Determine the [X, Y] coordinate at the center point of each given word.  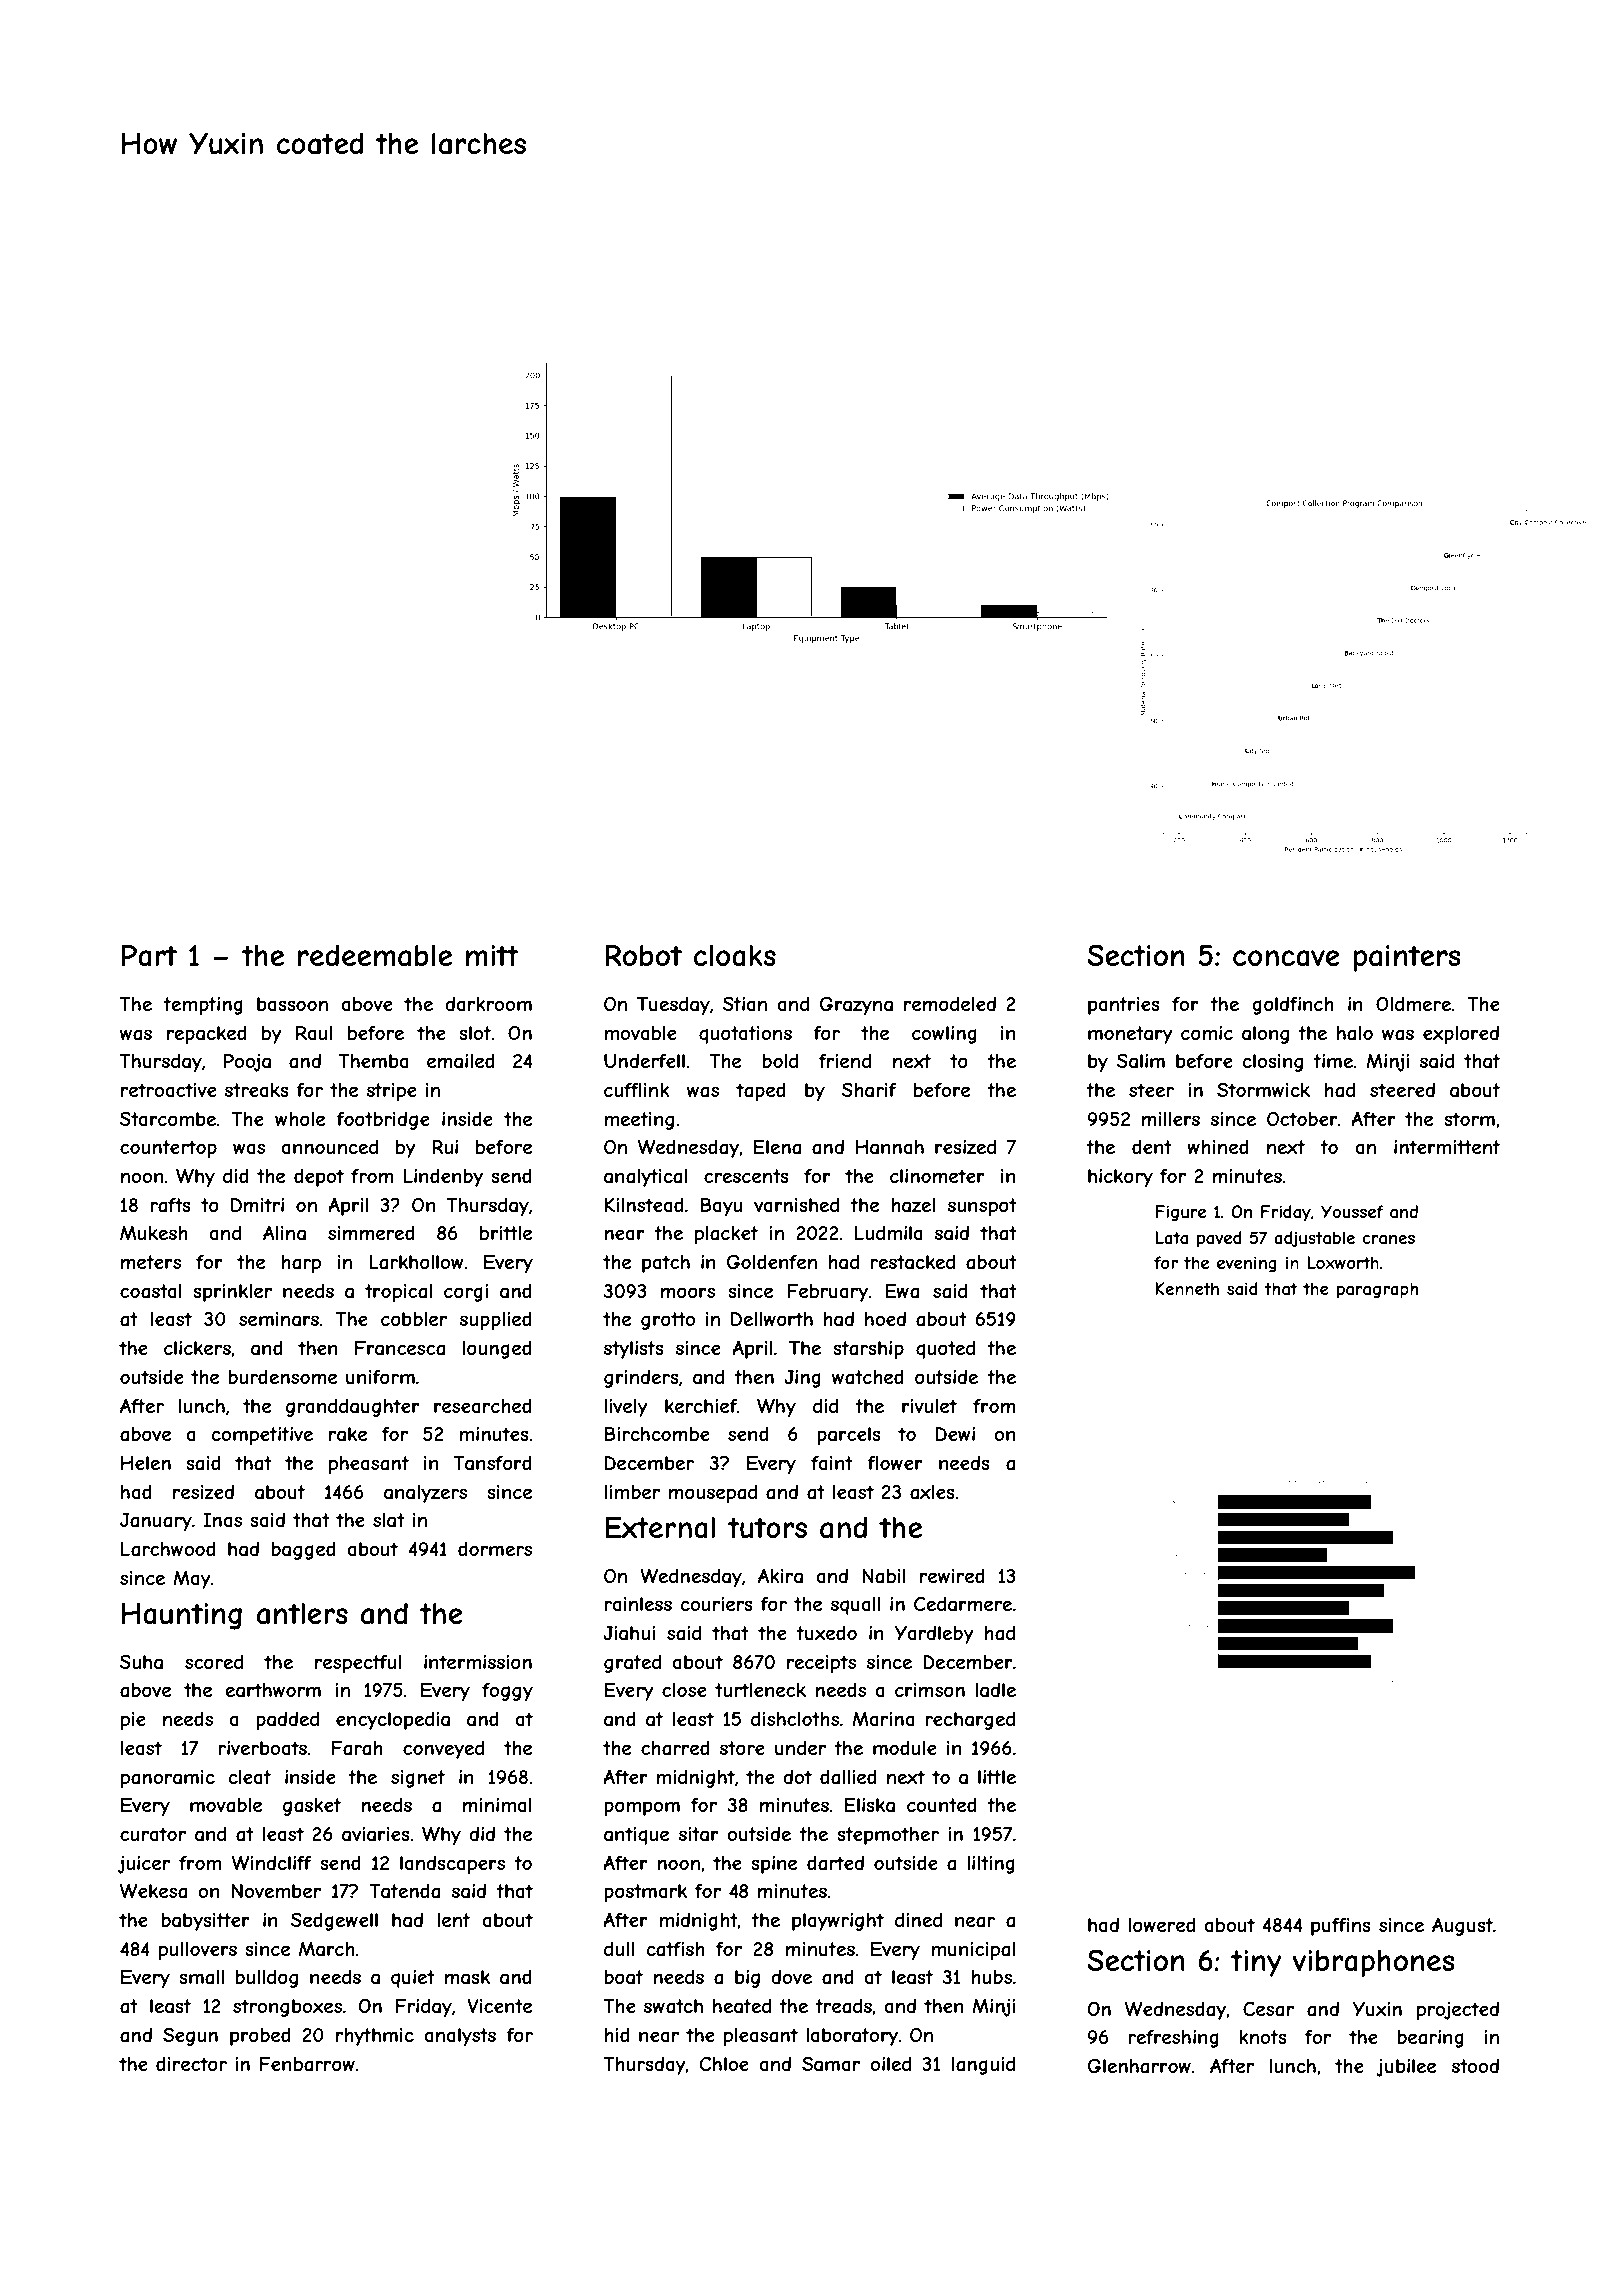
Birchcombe [657, 1434]
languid [983, 2066]
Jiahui [629, 1633]
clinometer [937, 1176]
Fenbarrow [307, 2064]
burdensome [282, 1377]
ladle [995, 1690]
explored [1461, 1035]
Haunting [182, 1616]
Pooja [247, 1062]
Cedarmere [963, 1604]
